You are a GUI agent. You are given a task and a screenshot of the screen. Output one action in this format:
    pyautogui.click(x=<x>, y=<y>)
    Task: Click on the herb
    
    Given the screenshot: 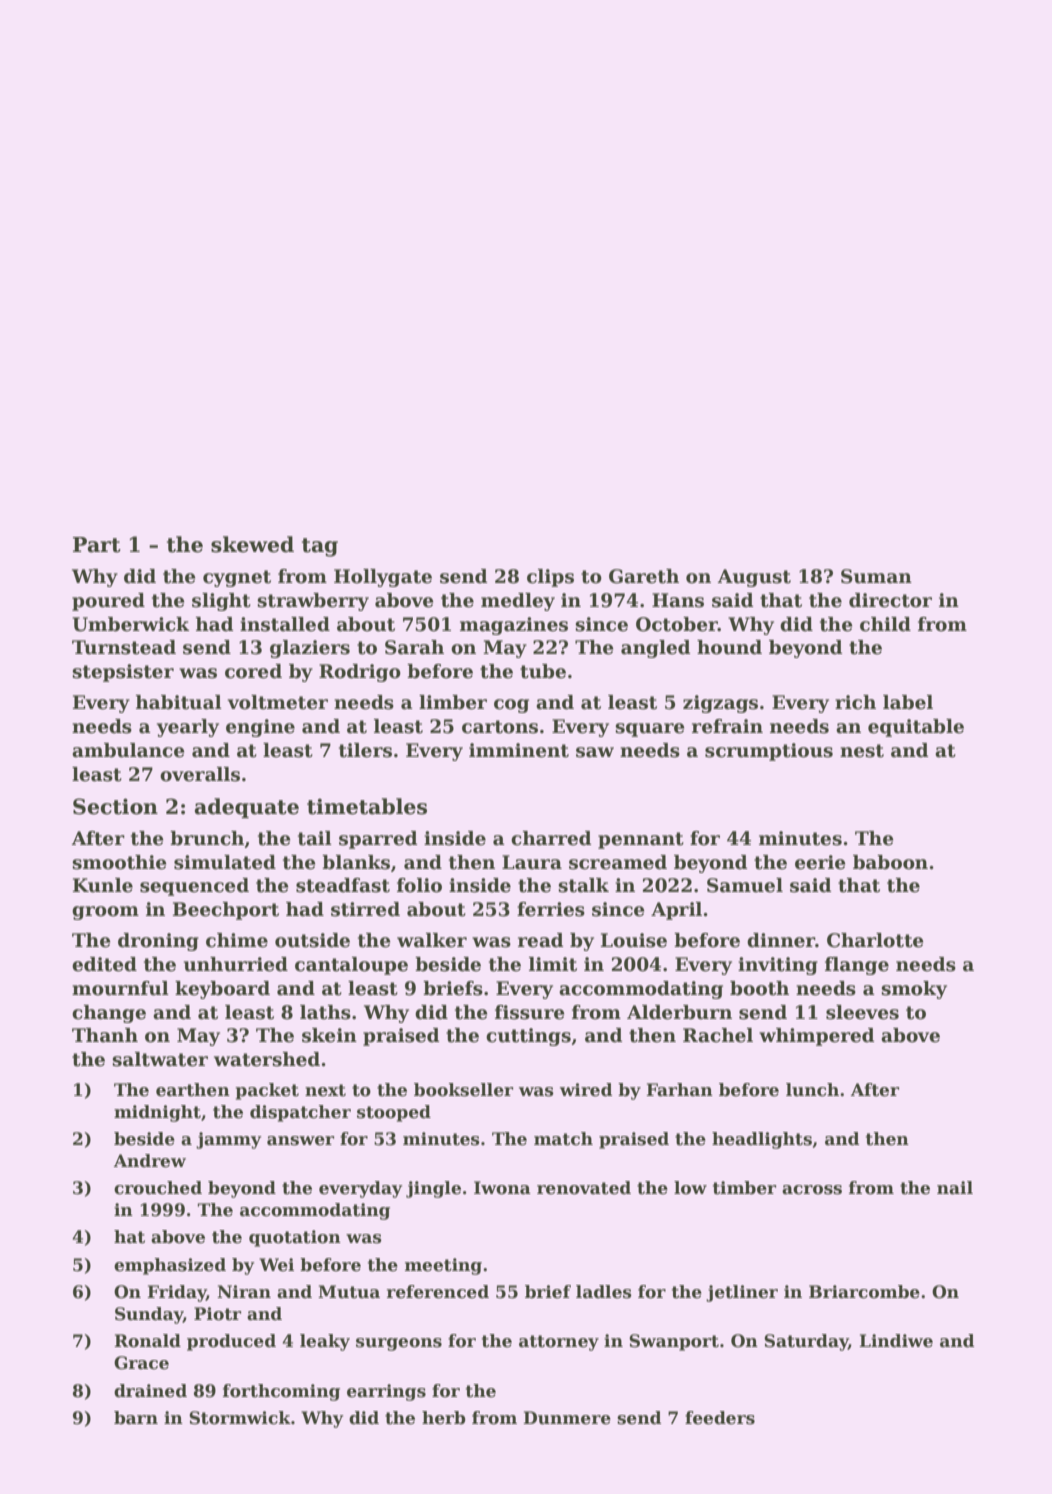 What is the action you would take?
    pyautogui.click(x=444, y=1418)
